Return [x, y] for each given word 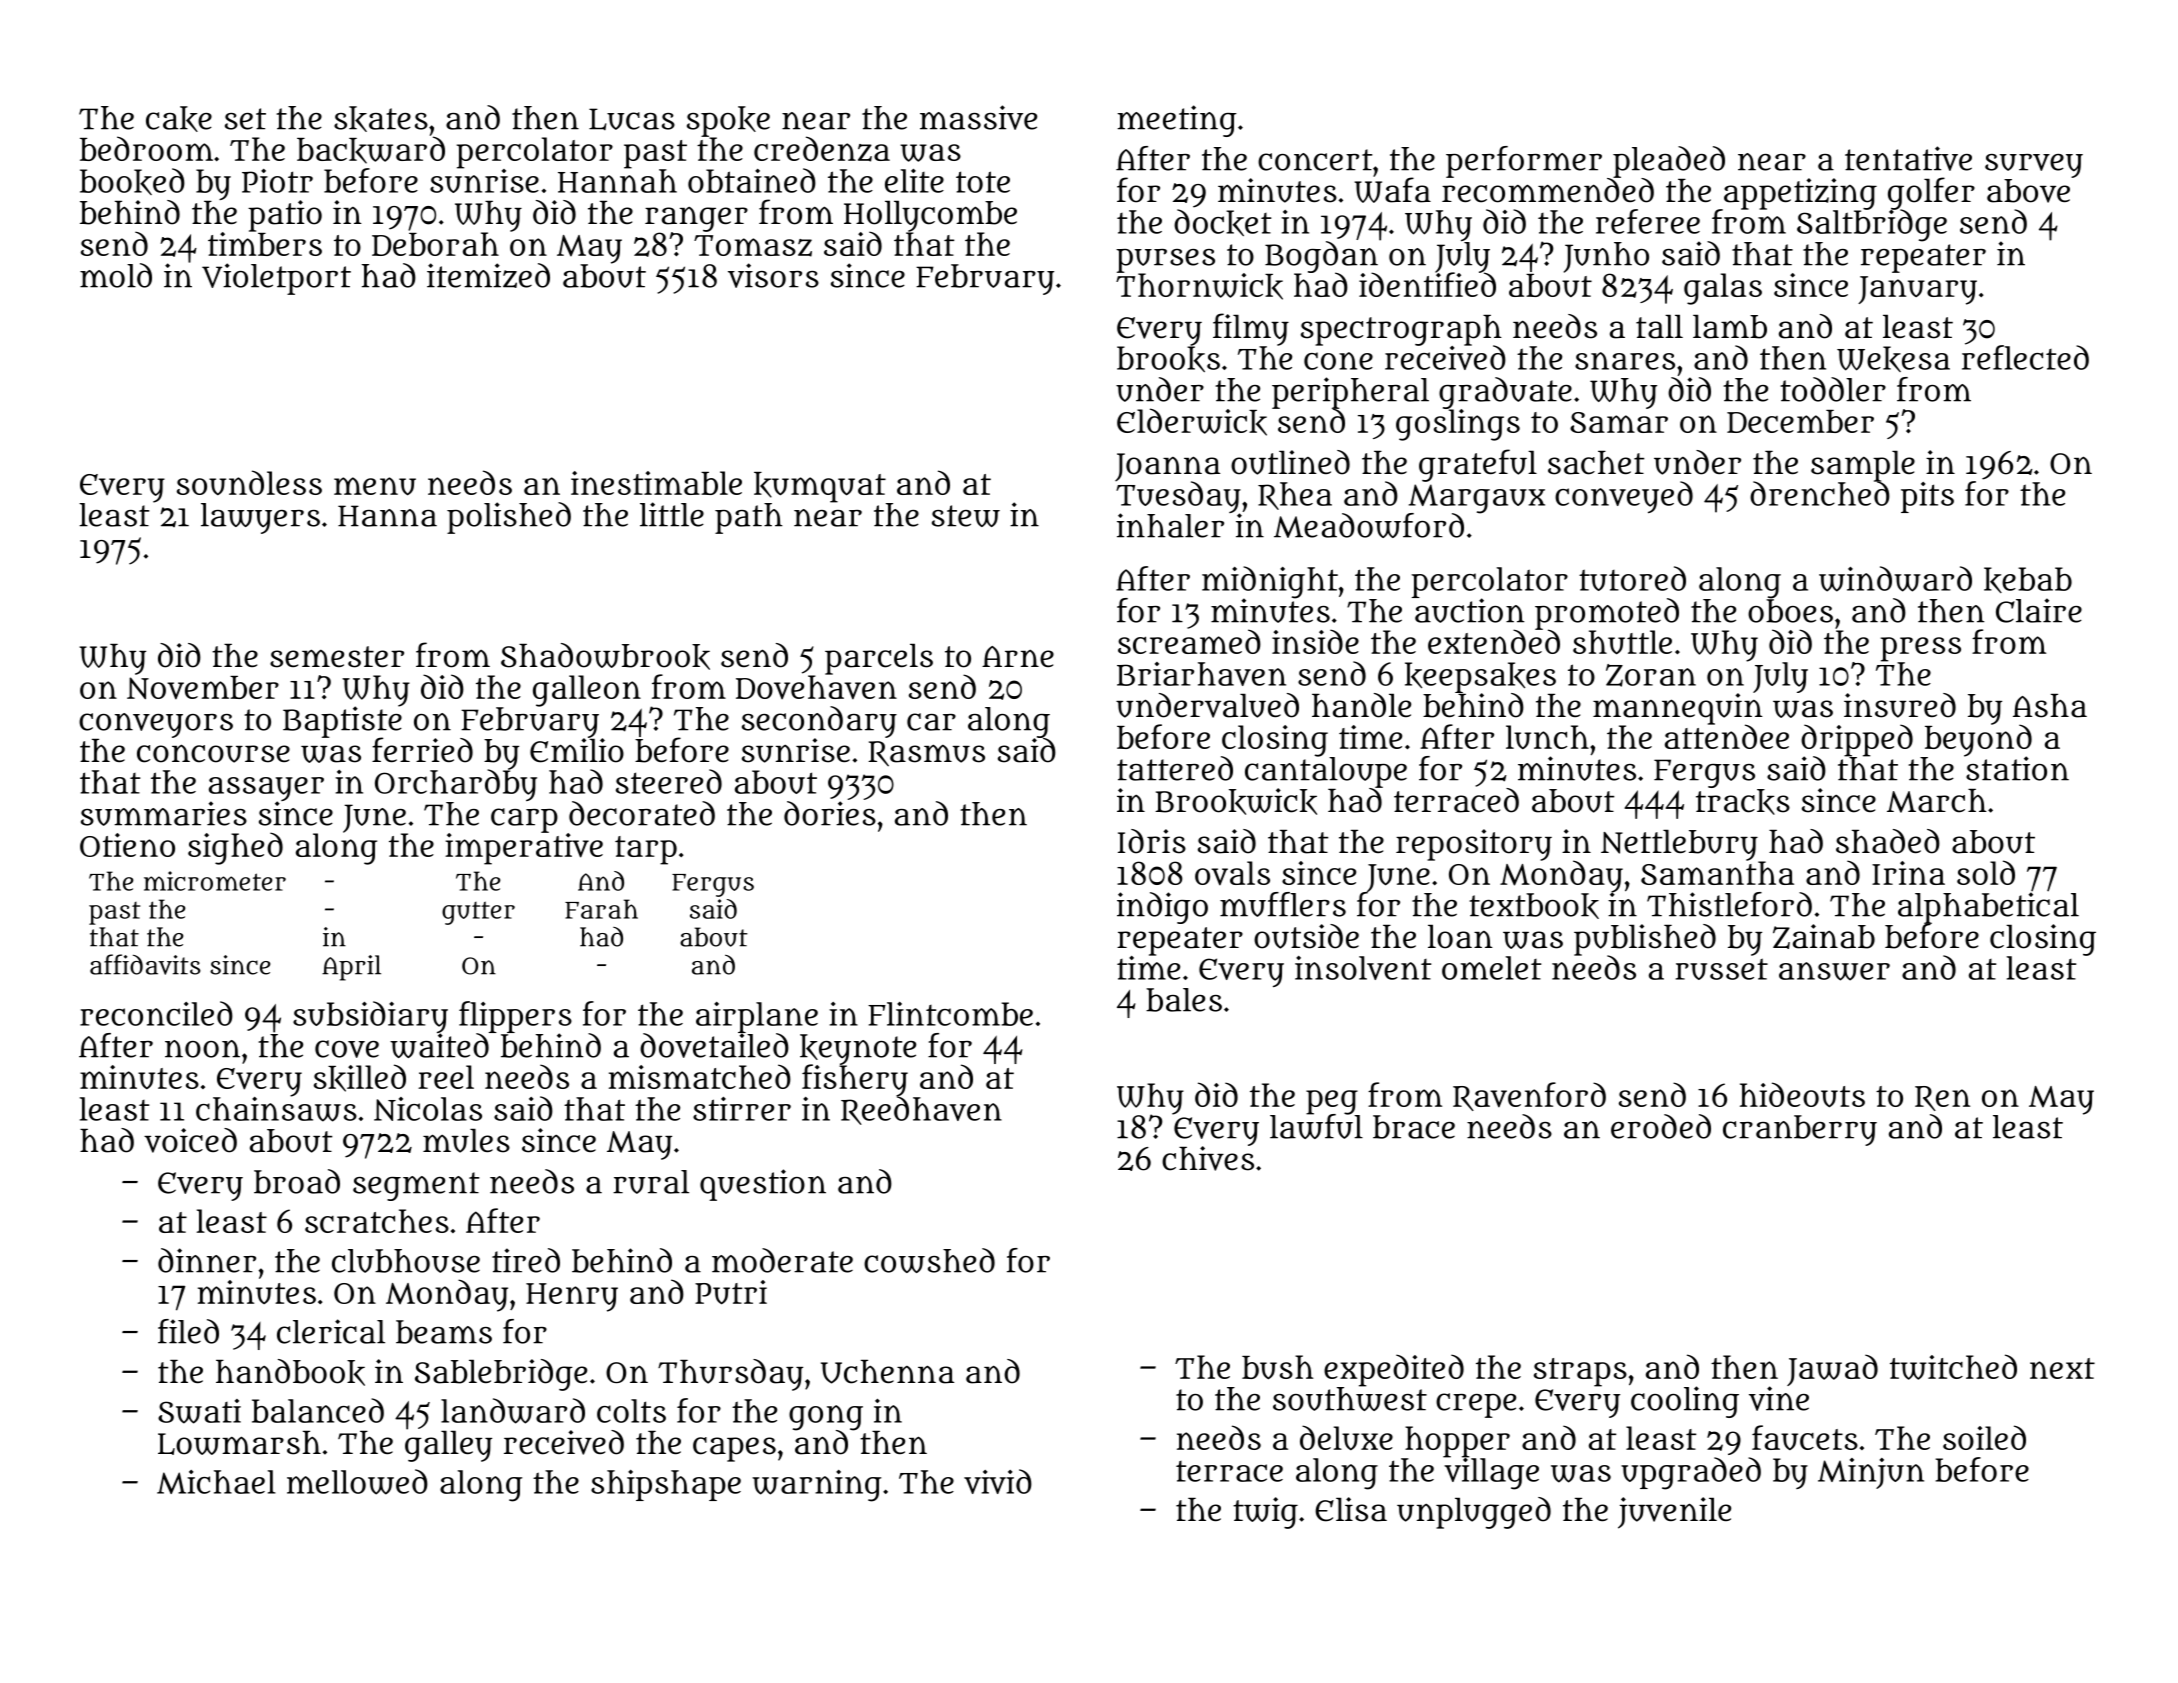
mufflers [1283, 904]
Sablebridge [501, 1375]
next [2062, 1368]
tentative [1908, 158]
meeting [1177, 121]
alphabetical [1988, 908]
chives [1208, 1158]
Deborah [435, 244]
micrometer [215, 881]
